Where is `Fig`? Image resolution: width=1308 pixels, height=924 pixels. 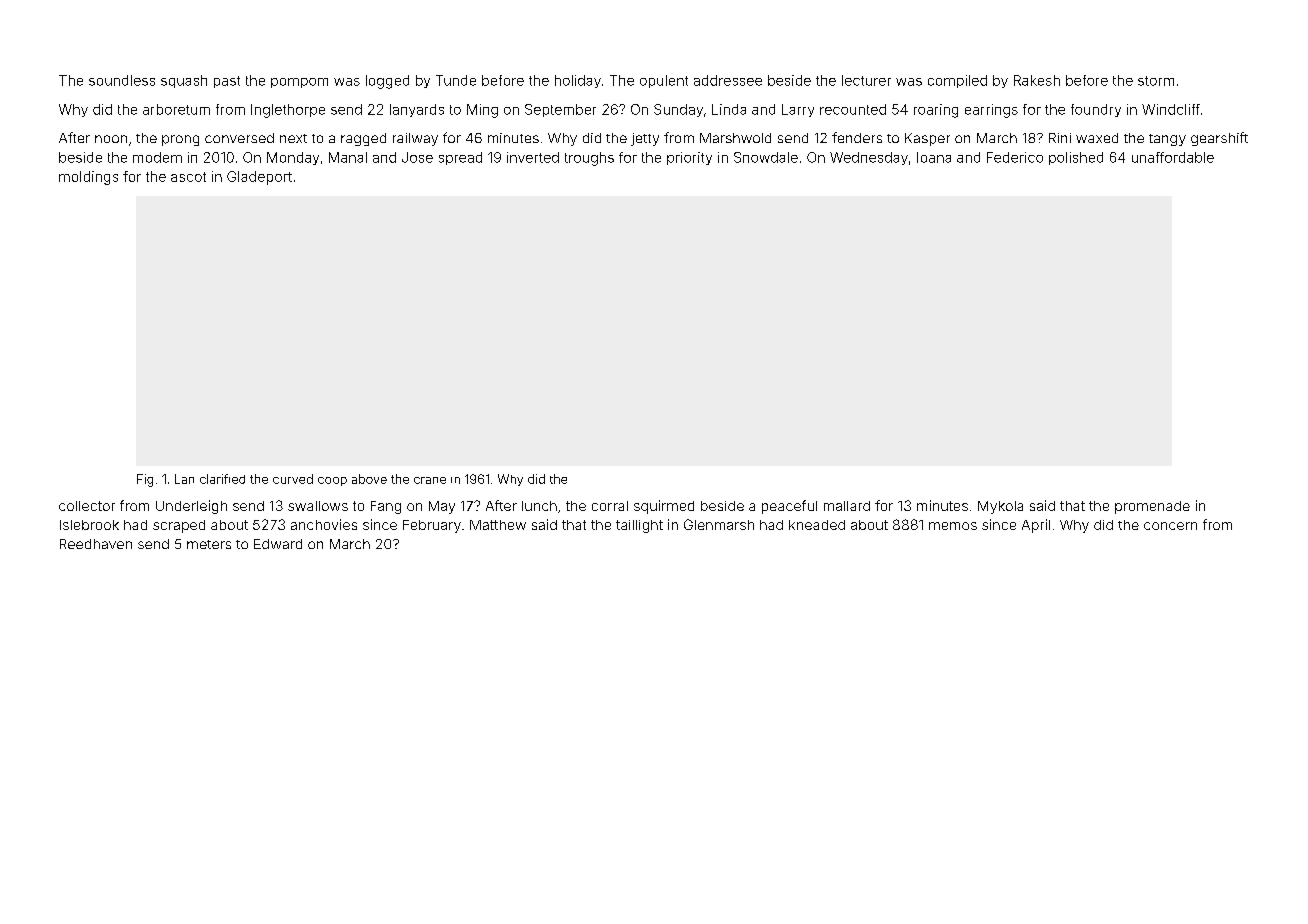
Fig is located at coordinates (145, 480).
